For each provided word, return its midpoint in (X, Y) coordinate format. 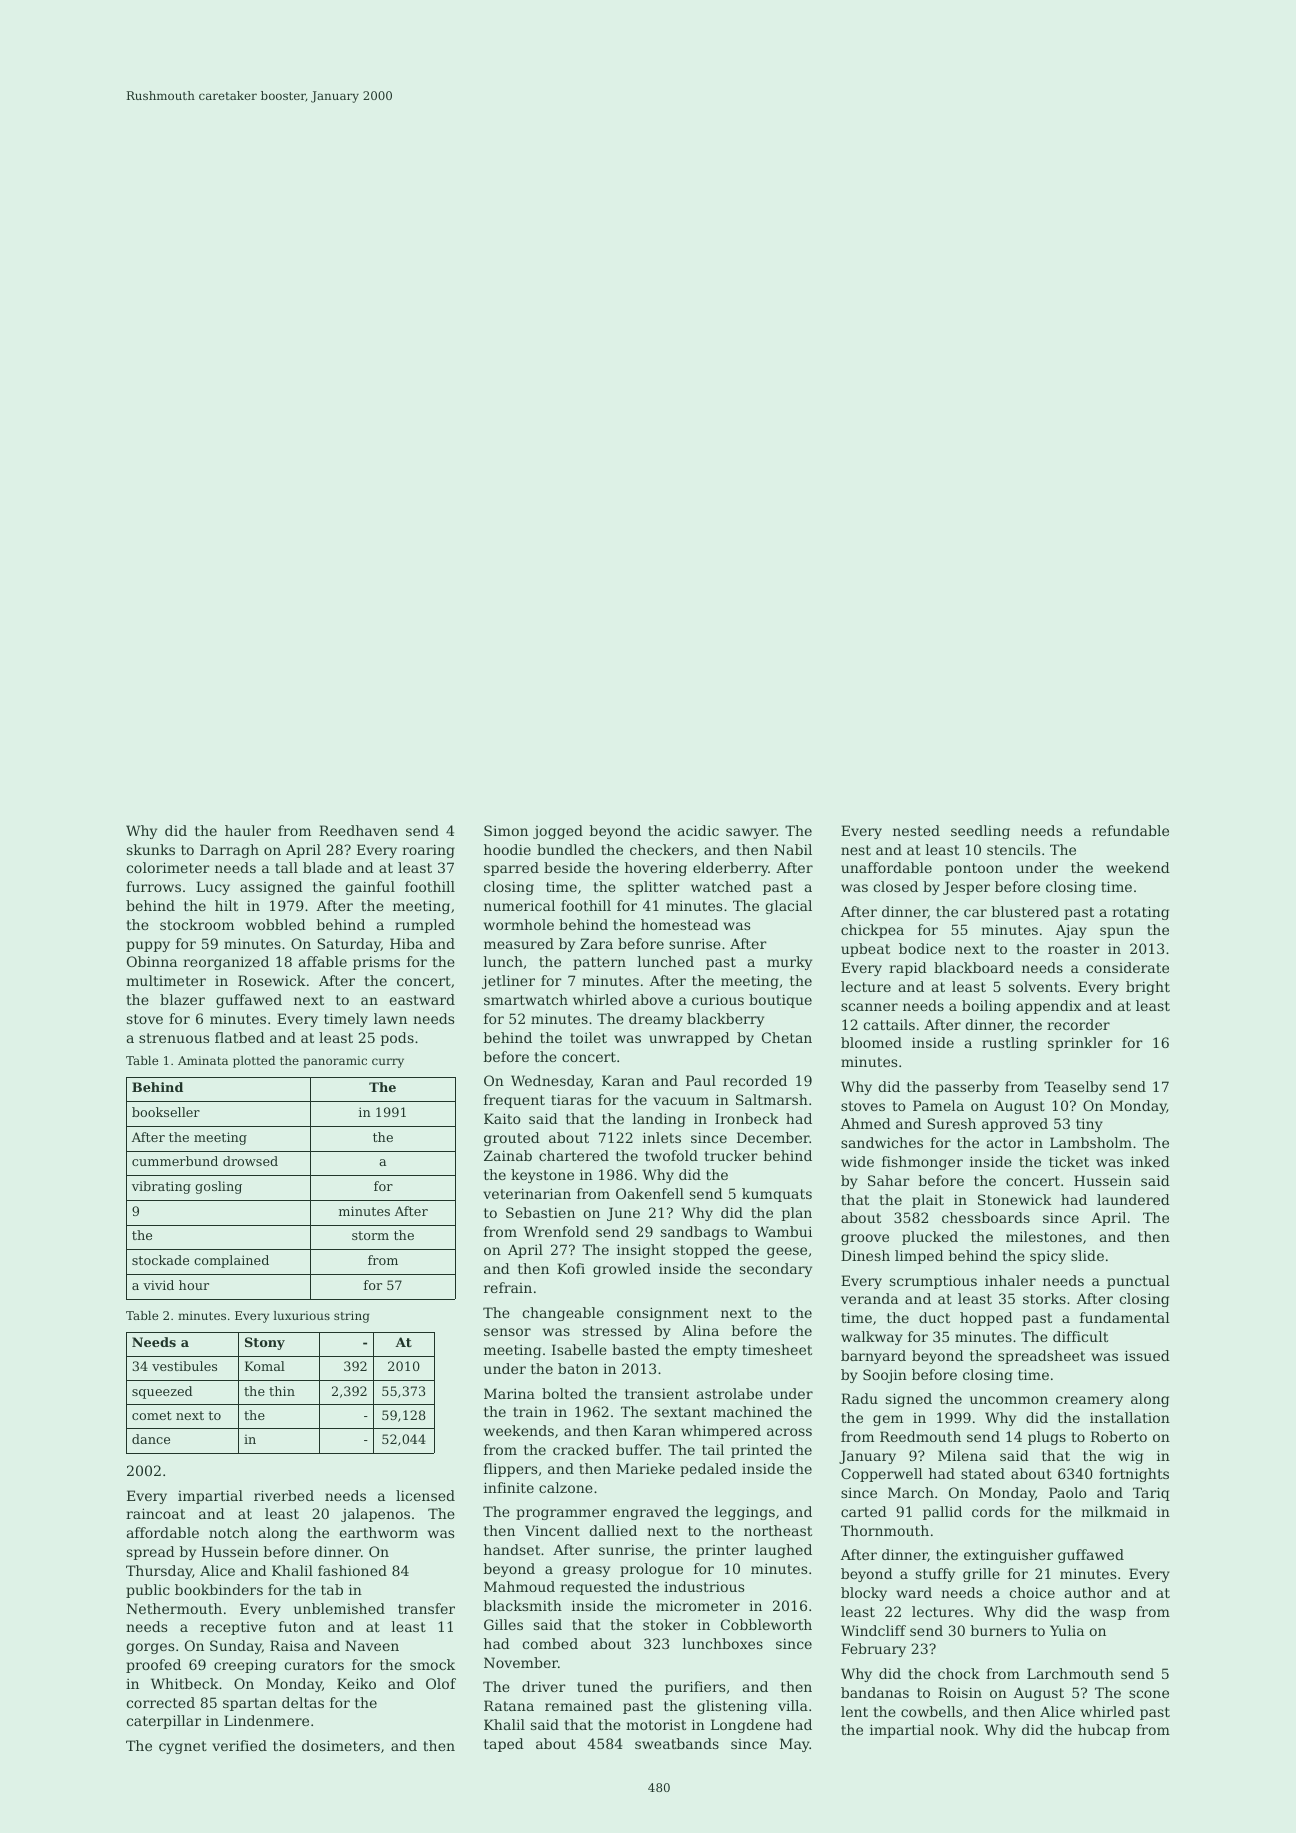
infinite (509, 1487)
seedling (980, 832)
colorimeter (168, 867)
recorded (755, 1080)
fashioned (352, 1570)
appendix (1048, 1007)
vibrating (161, 1187)
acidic (698, 830)
